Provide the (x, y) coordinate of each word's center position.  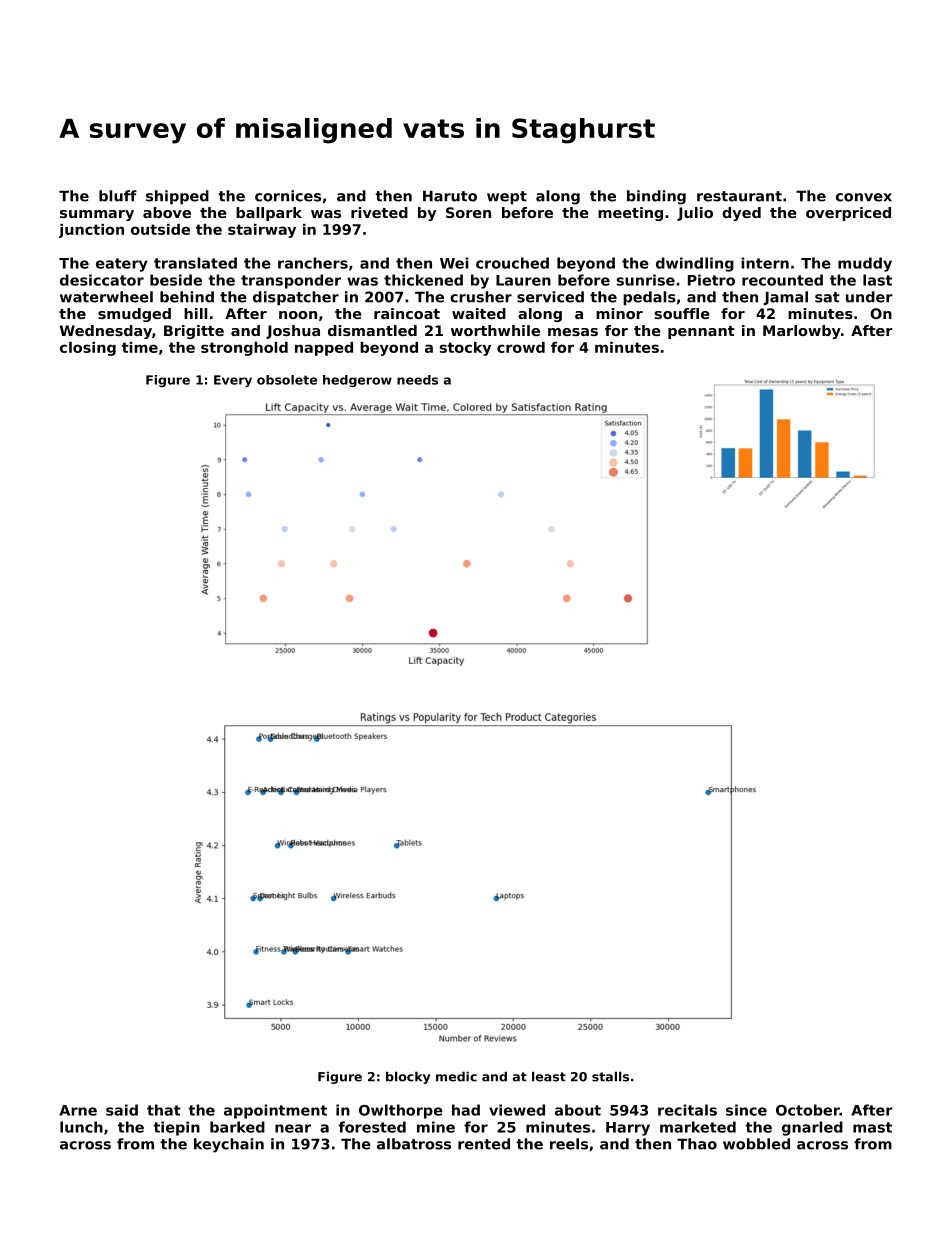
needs (417, 380)
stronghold (244, 349)
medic (456, 1076)
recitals (687, 1110)
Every (233, 381)
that (164, 1110)
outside (160, 229)
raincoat (407, 313)
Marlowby (802, 332)
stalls (610, 1076)
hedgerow (357, 381)
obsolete (287, 380)
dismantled (372, 330)
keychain (229, 1145)
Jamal (785, 298)
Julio (695, 214)
